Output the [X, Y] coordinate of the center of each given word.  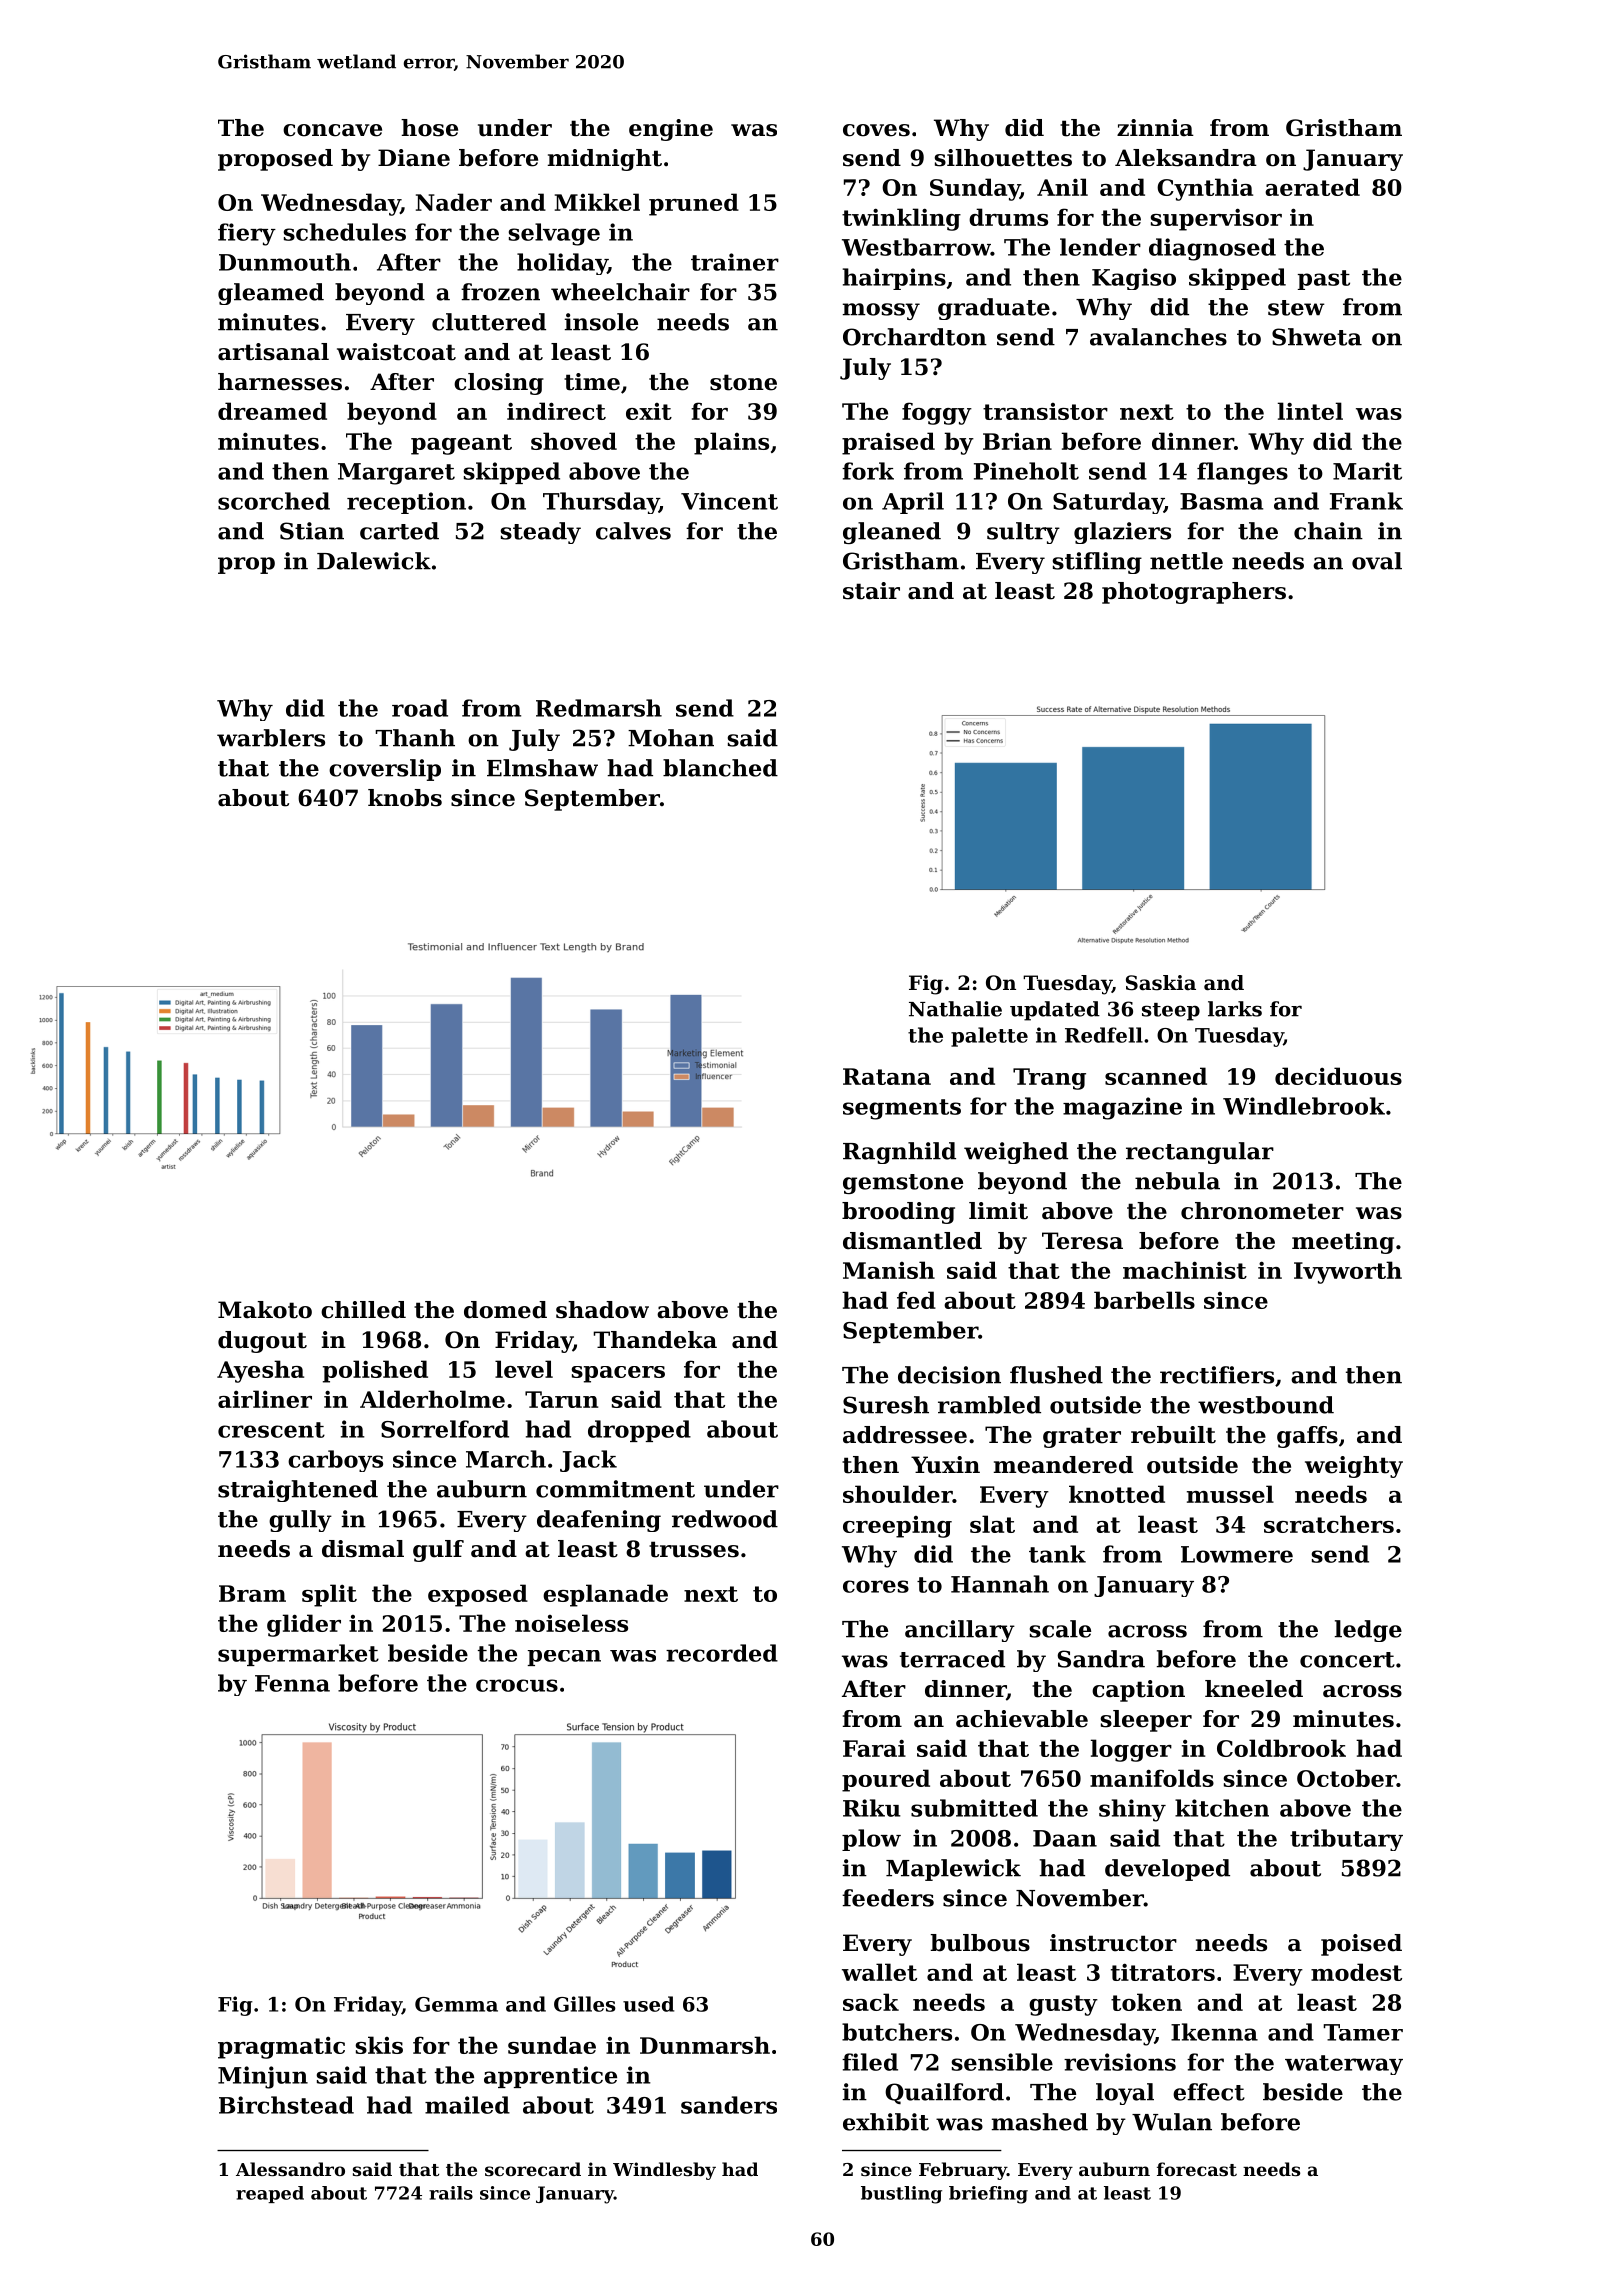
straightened [298, 1491]
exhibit [886, 2122]
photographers [1194, 593]
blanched [720, 768]
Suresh [886, 1405]
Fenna [292, 1683]
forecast [1197, 2169]
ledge [1368, 1631]
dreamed [272, 411]
